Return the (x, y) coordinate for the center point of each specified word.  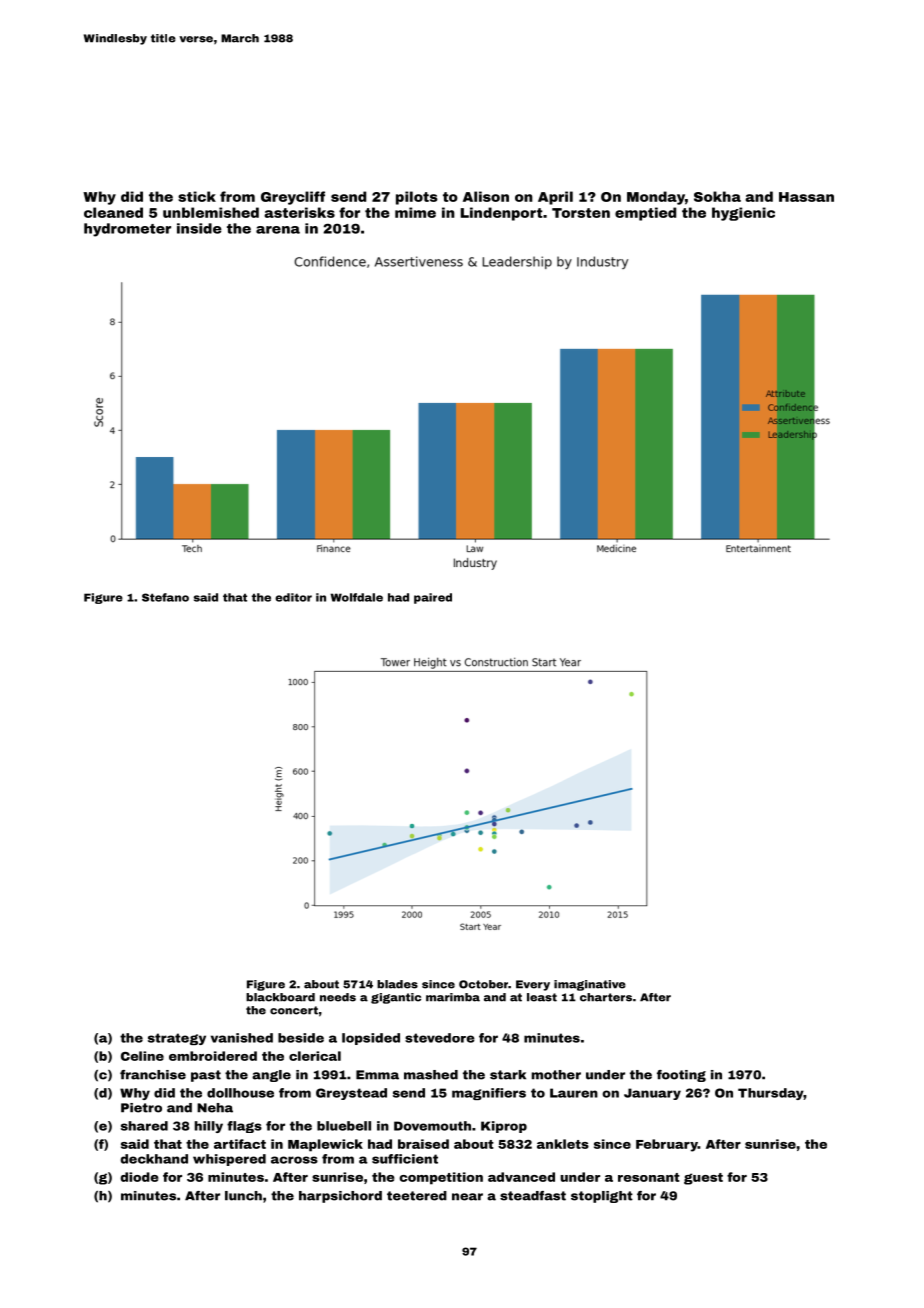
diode (139, 1177)
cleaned (113, 212)
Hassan (806, 197)
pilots (417, 198)
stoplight (602, 1197)
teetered (417, 1196)
